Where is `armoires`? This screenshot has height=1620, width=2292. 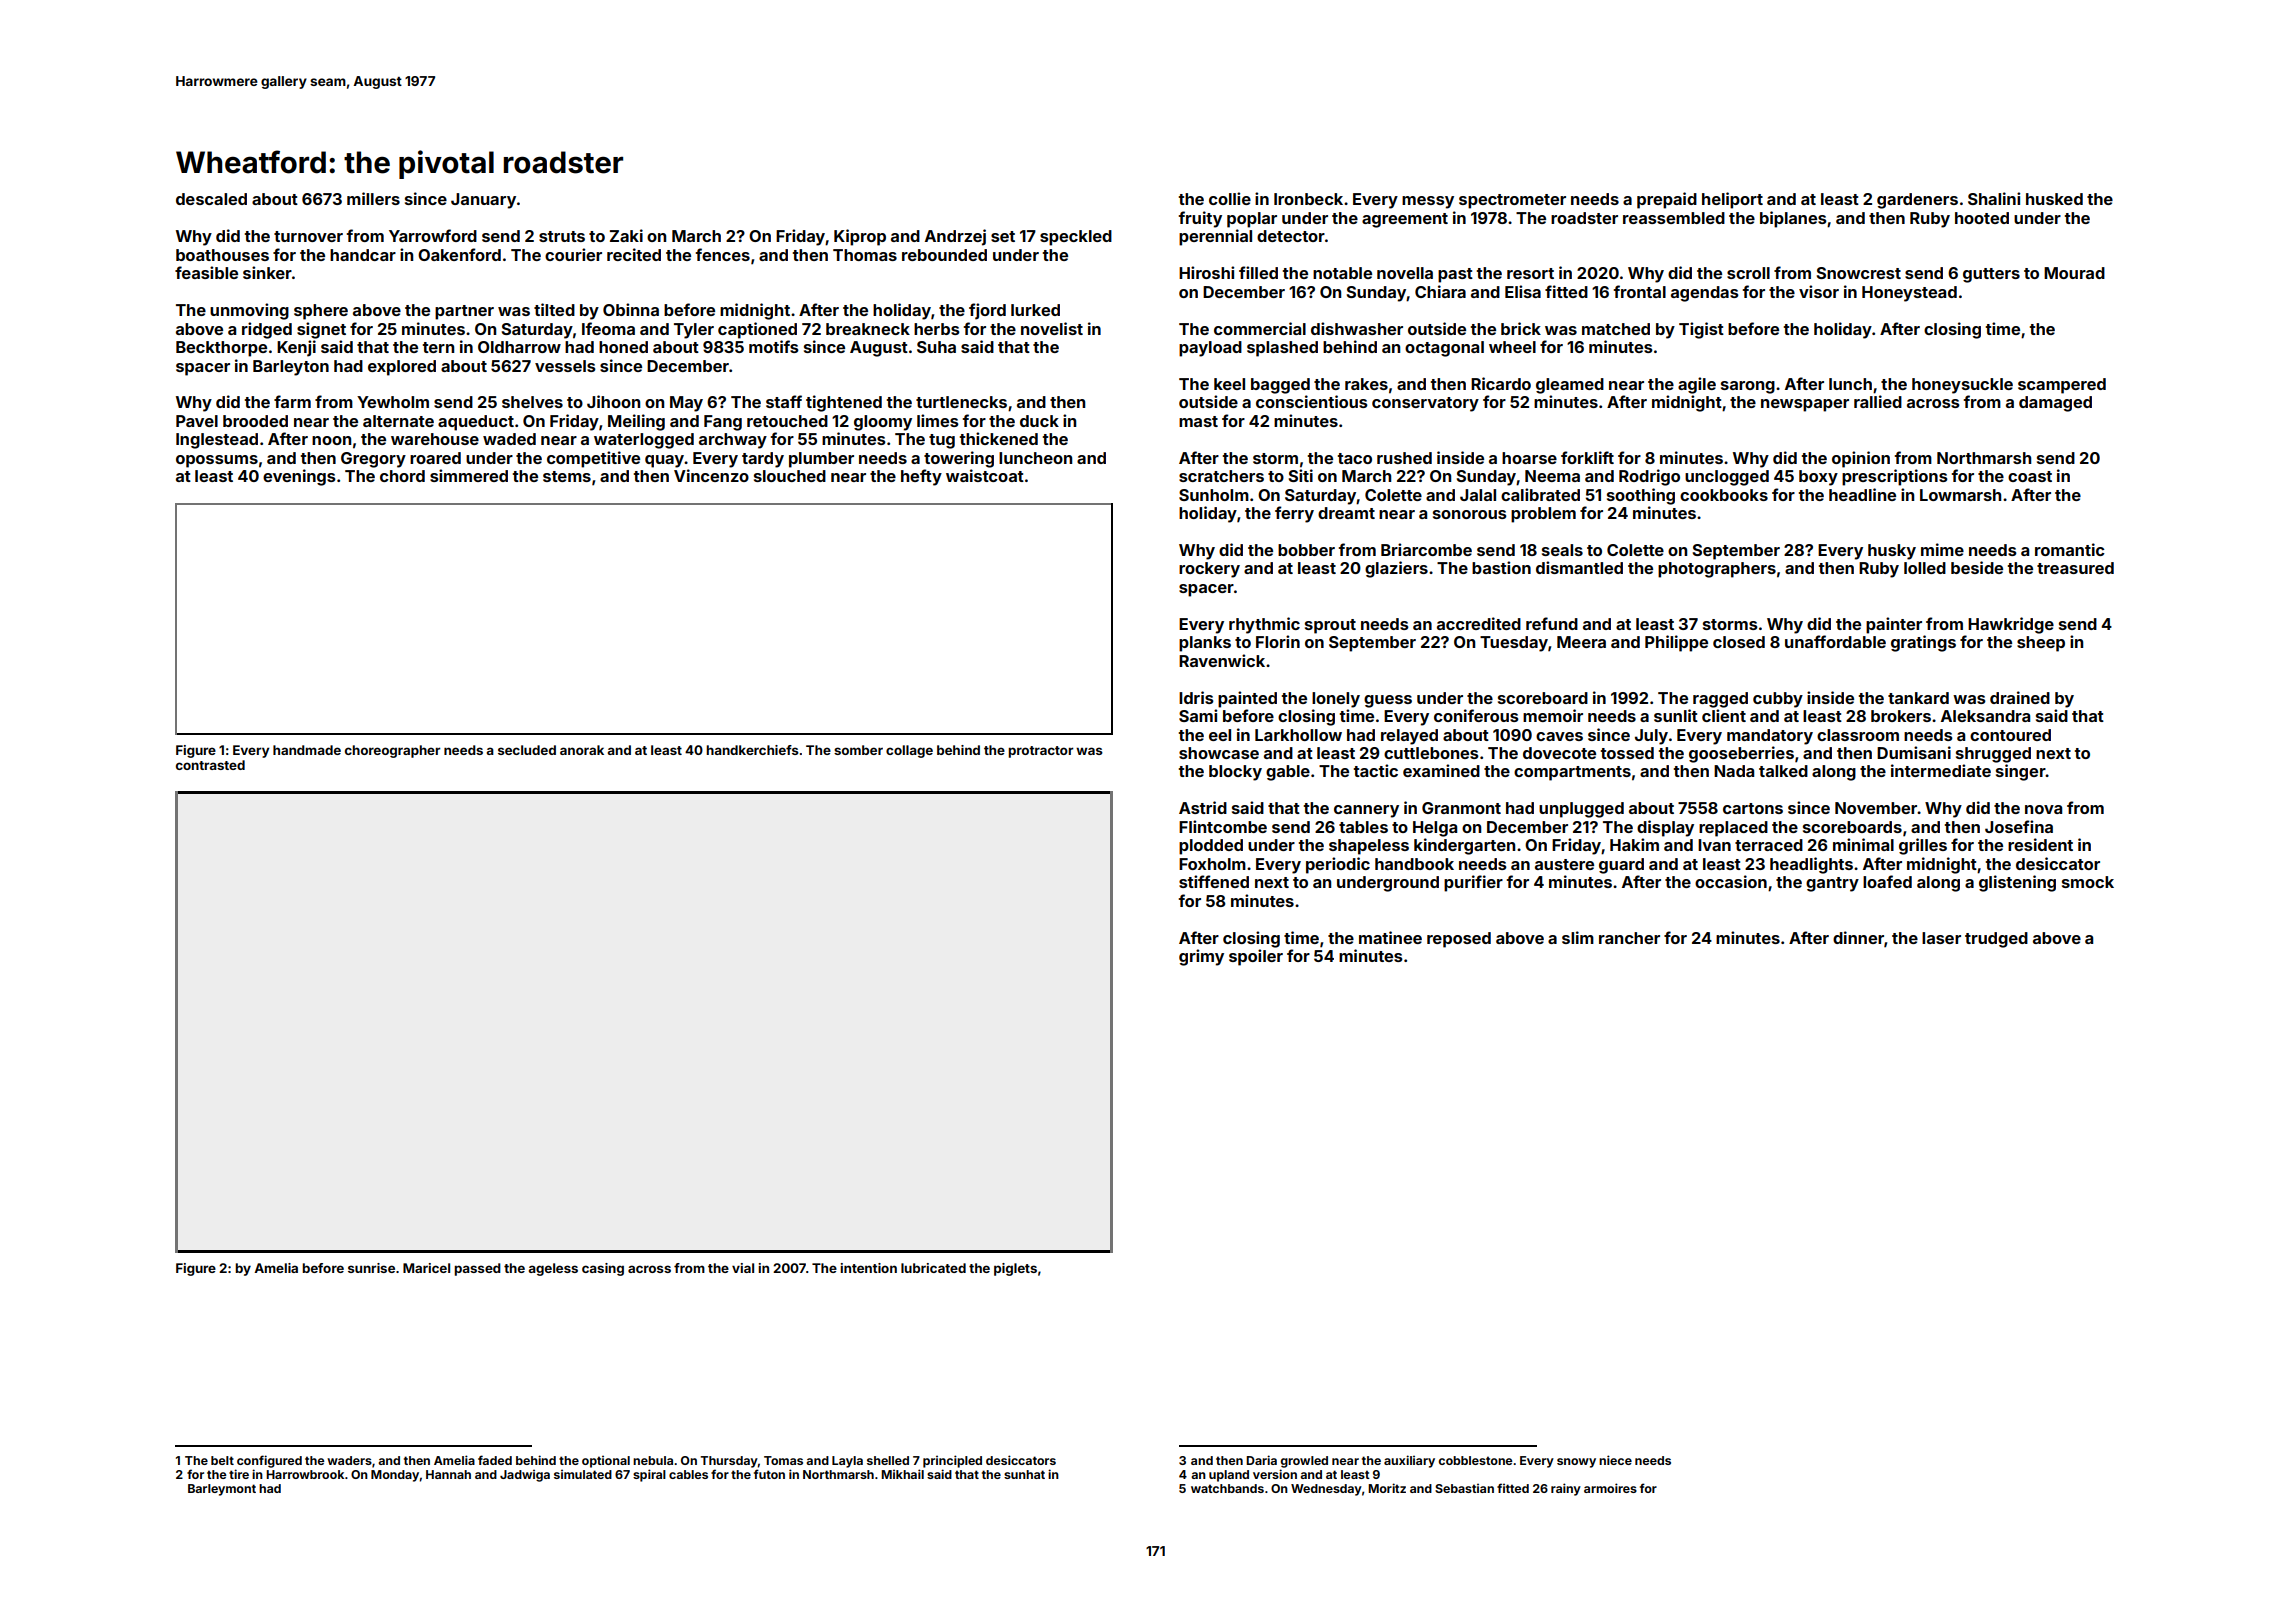
armoires is located at coordinates (1610, 1488).
